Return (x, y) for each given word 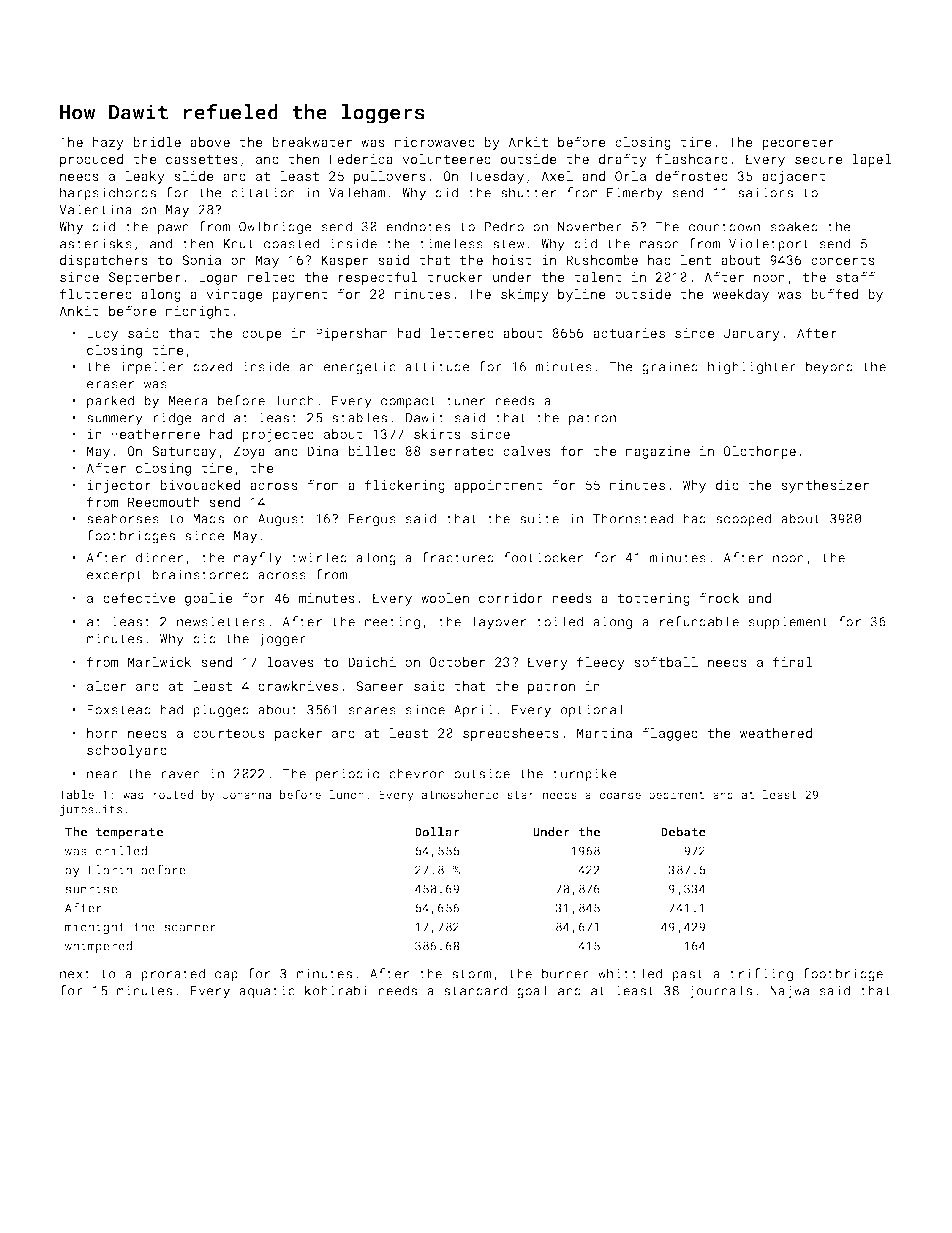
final (793, 661)
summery (115, 420)
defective (139, 597)
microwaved (434, 142)
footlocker (543, 557)
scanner (190, 928)
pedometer (798, 143)
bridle (157, 142)
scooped (743, 520)
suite (539, 518)
